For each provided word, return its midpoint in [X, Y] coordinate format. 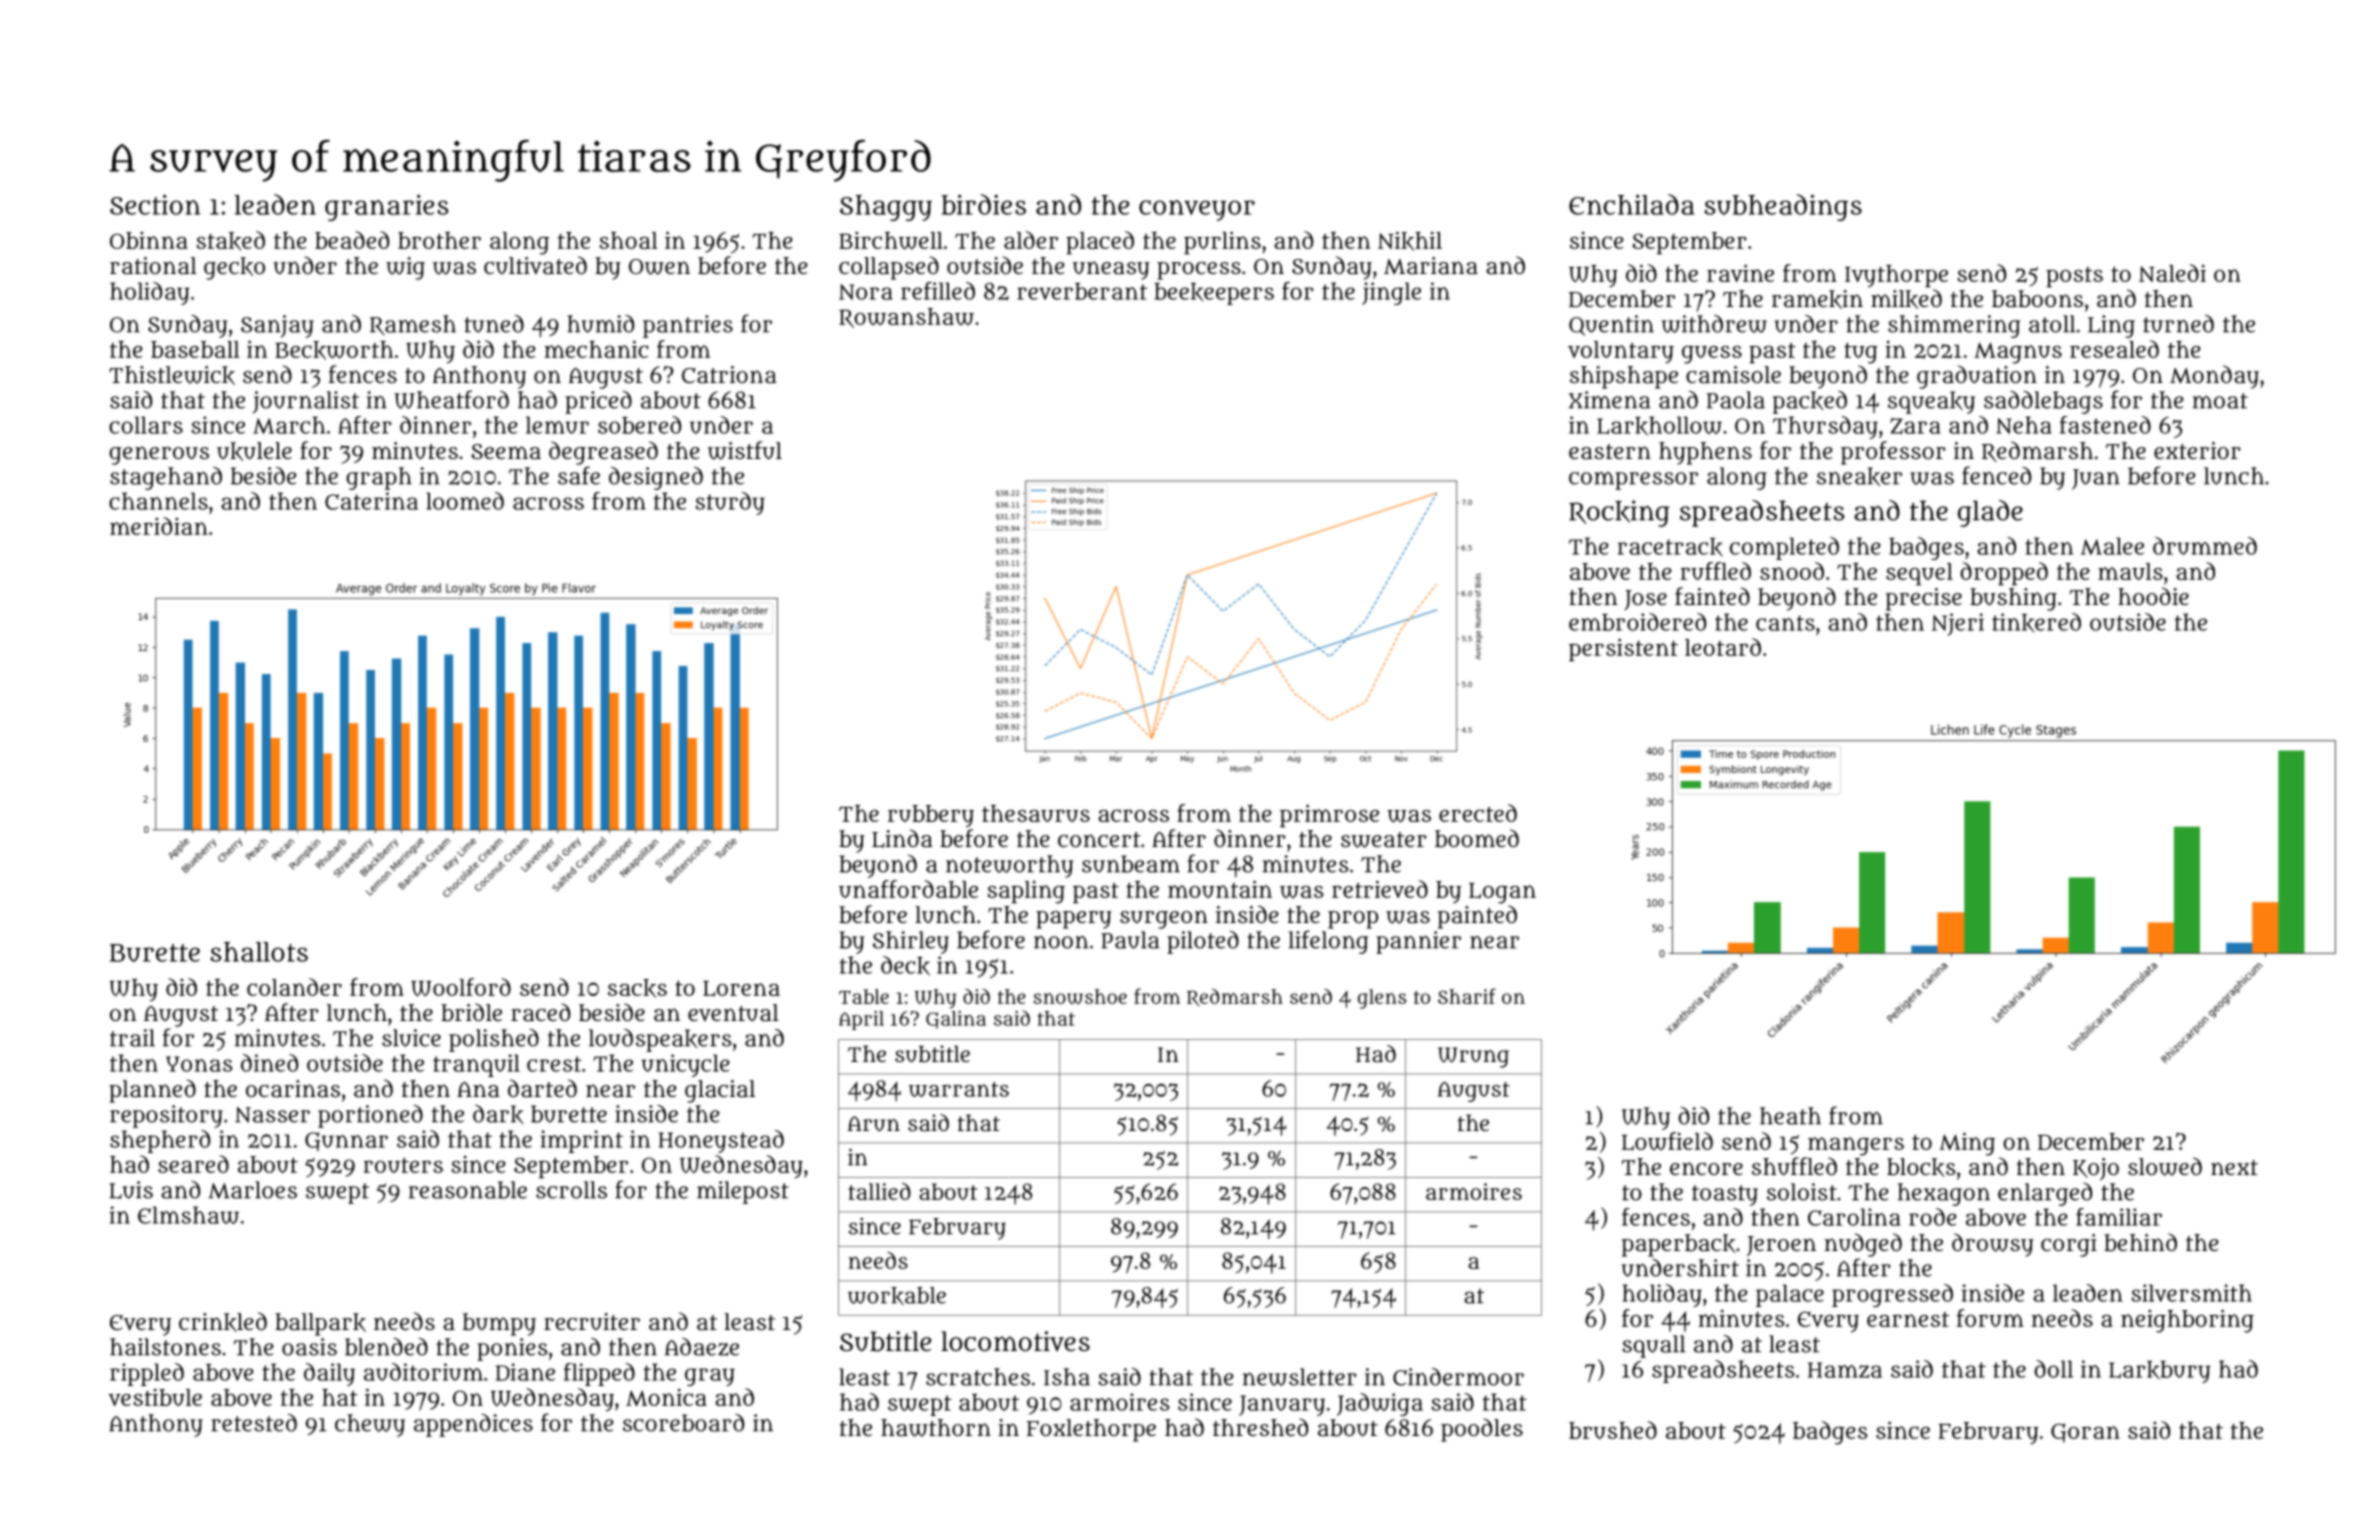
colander [294, 987]
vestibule [155, 1397]
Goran [2085, 1433]
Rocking [1619, 513]
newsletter [1300, 1377]
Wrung [1473, 1057]
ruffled [1715, 571]
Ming [1967, 1144]
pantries [688, 326]
